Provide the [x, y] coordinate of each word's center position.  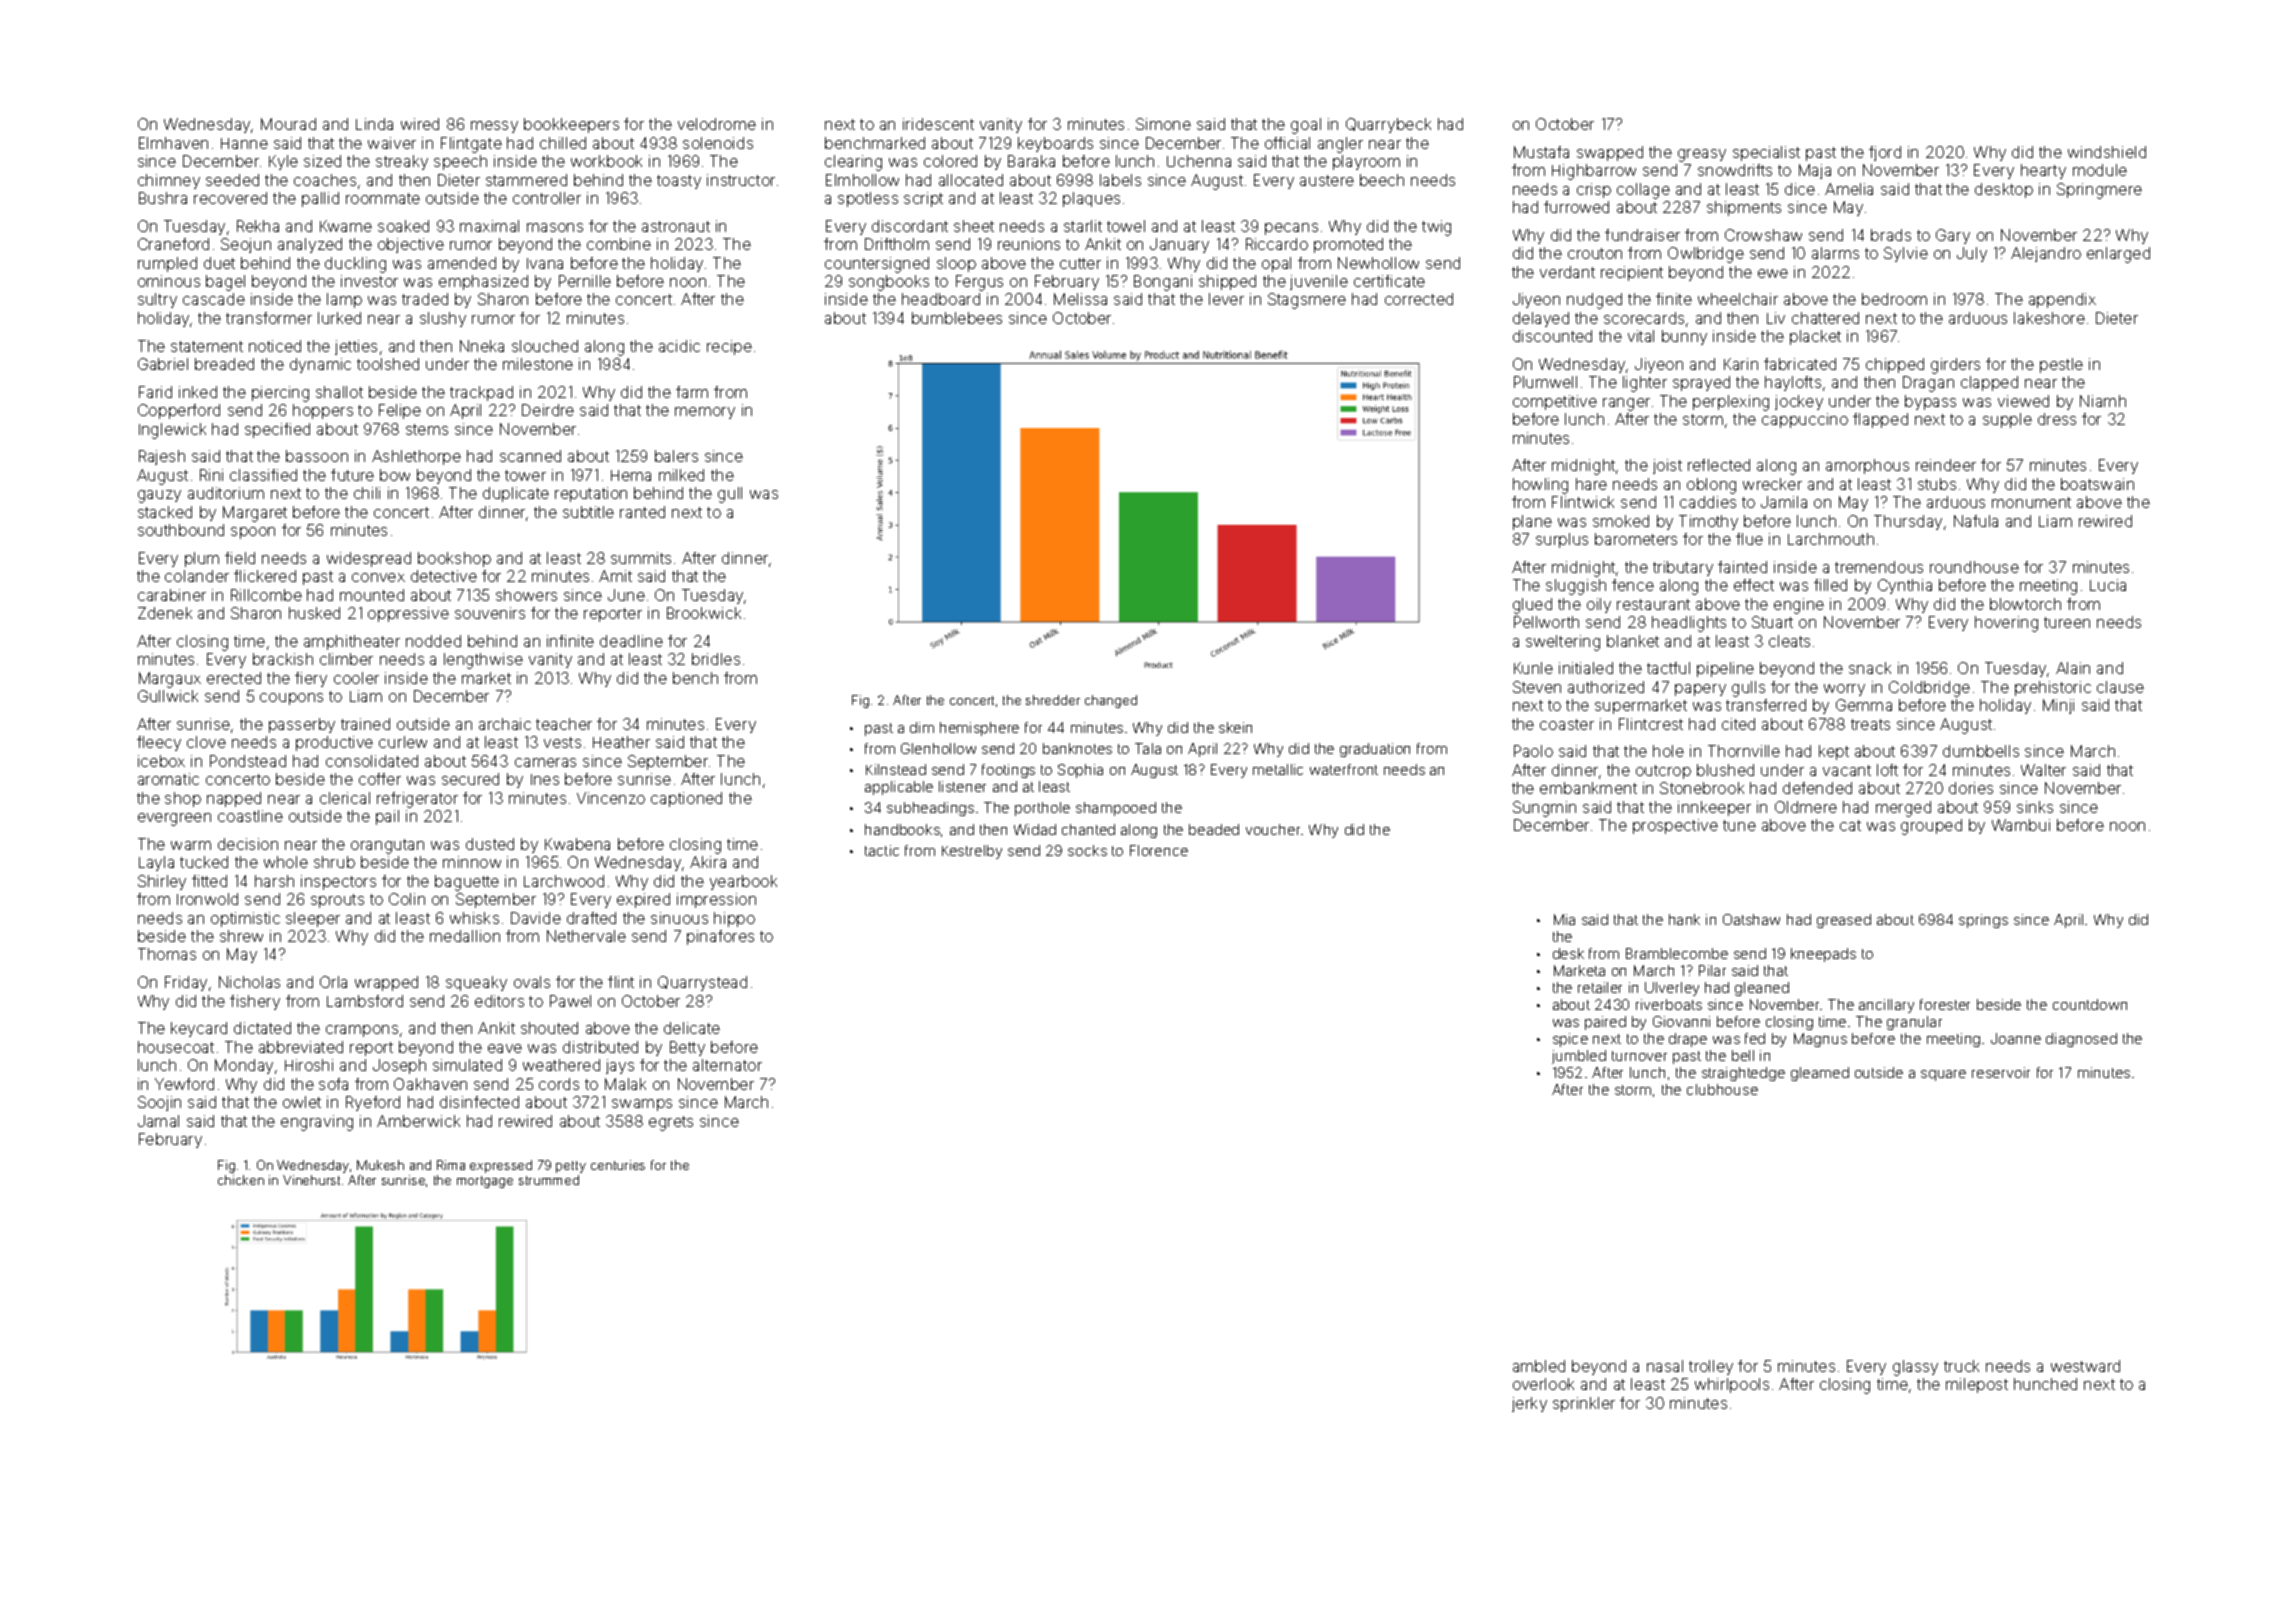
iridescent [938, 124]
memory [705, 413]
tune [1739, 825]
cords [559, 1084]
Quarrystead [702, 983]
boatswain [2097, 484]
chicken [241, 1180]
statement [207, 346]
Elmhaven [173, 143]
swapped [1610, 153]
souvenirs [490, 613]
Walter [2043, 770]
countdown [2090, 1004]
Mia [1564, 919]
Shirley [162, 882]
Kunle [1533, 668]
